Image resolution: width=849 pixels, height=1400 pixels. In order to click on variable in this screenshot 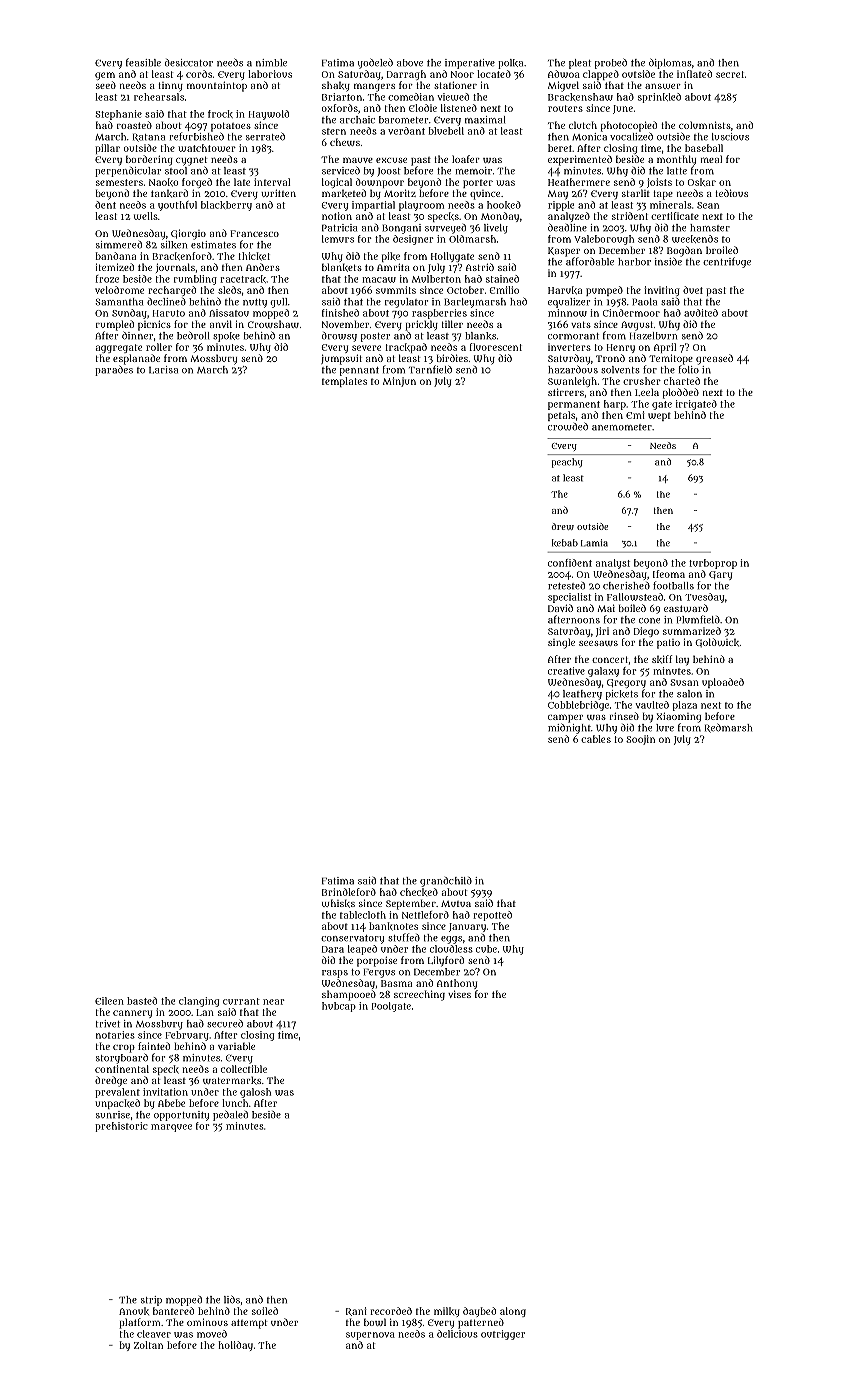, I will do `click(236, 1046)`.
